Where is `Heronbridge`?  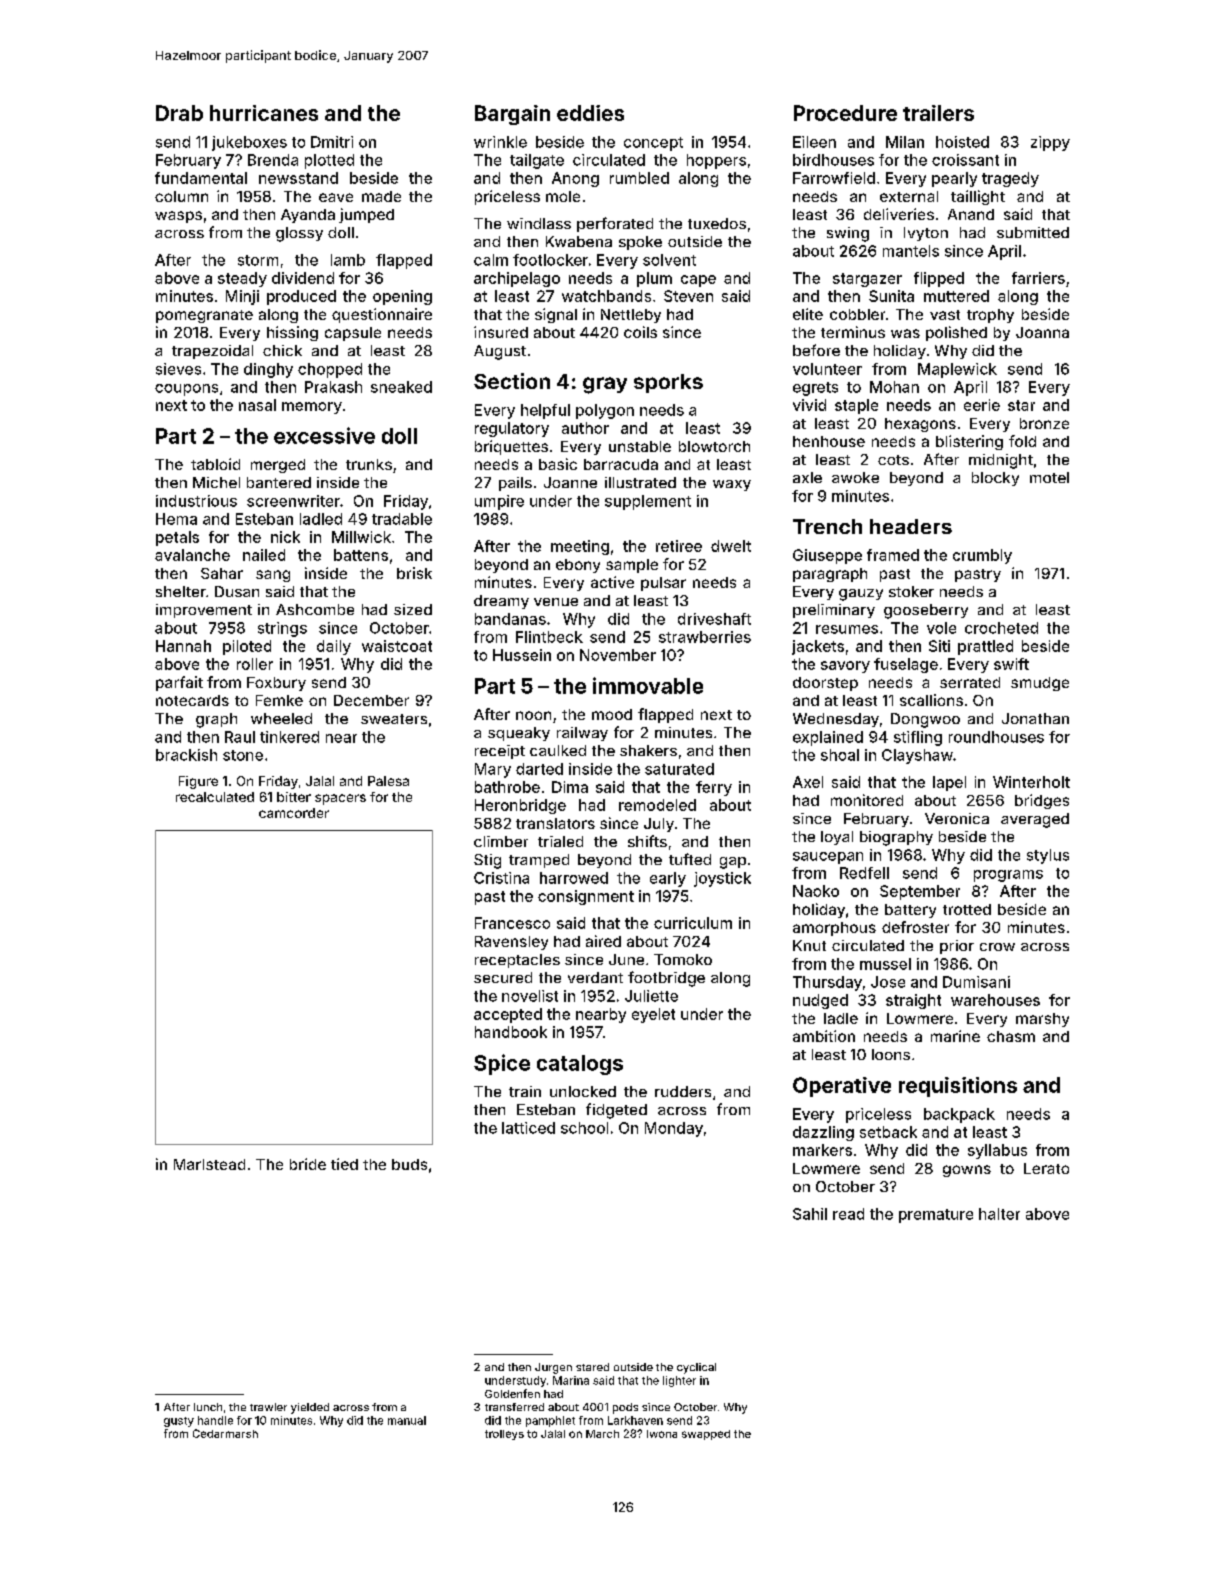
Heronbridge is located at coordinates (520, 806).
